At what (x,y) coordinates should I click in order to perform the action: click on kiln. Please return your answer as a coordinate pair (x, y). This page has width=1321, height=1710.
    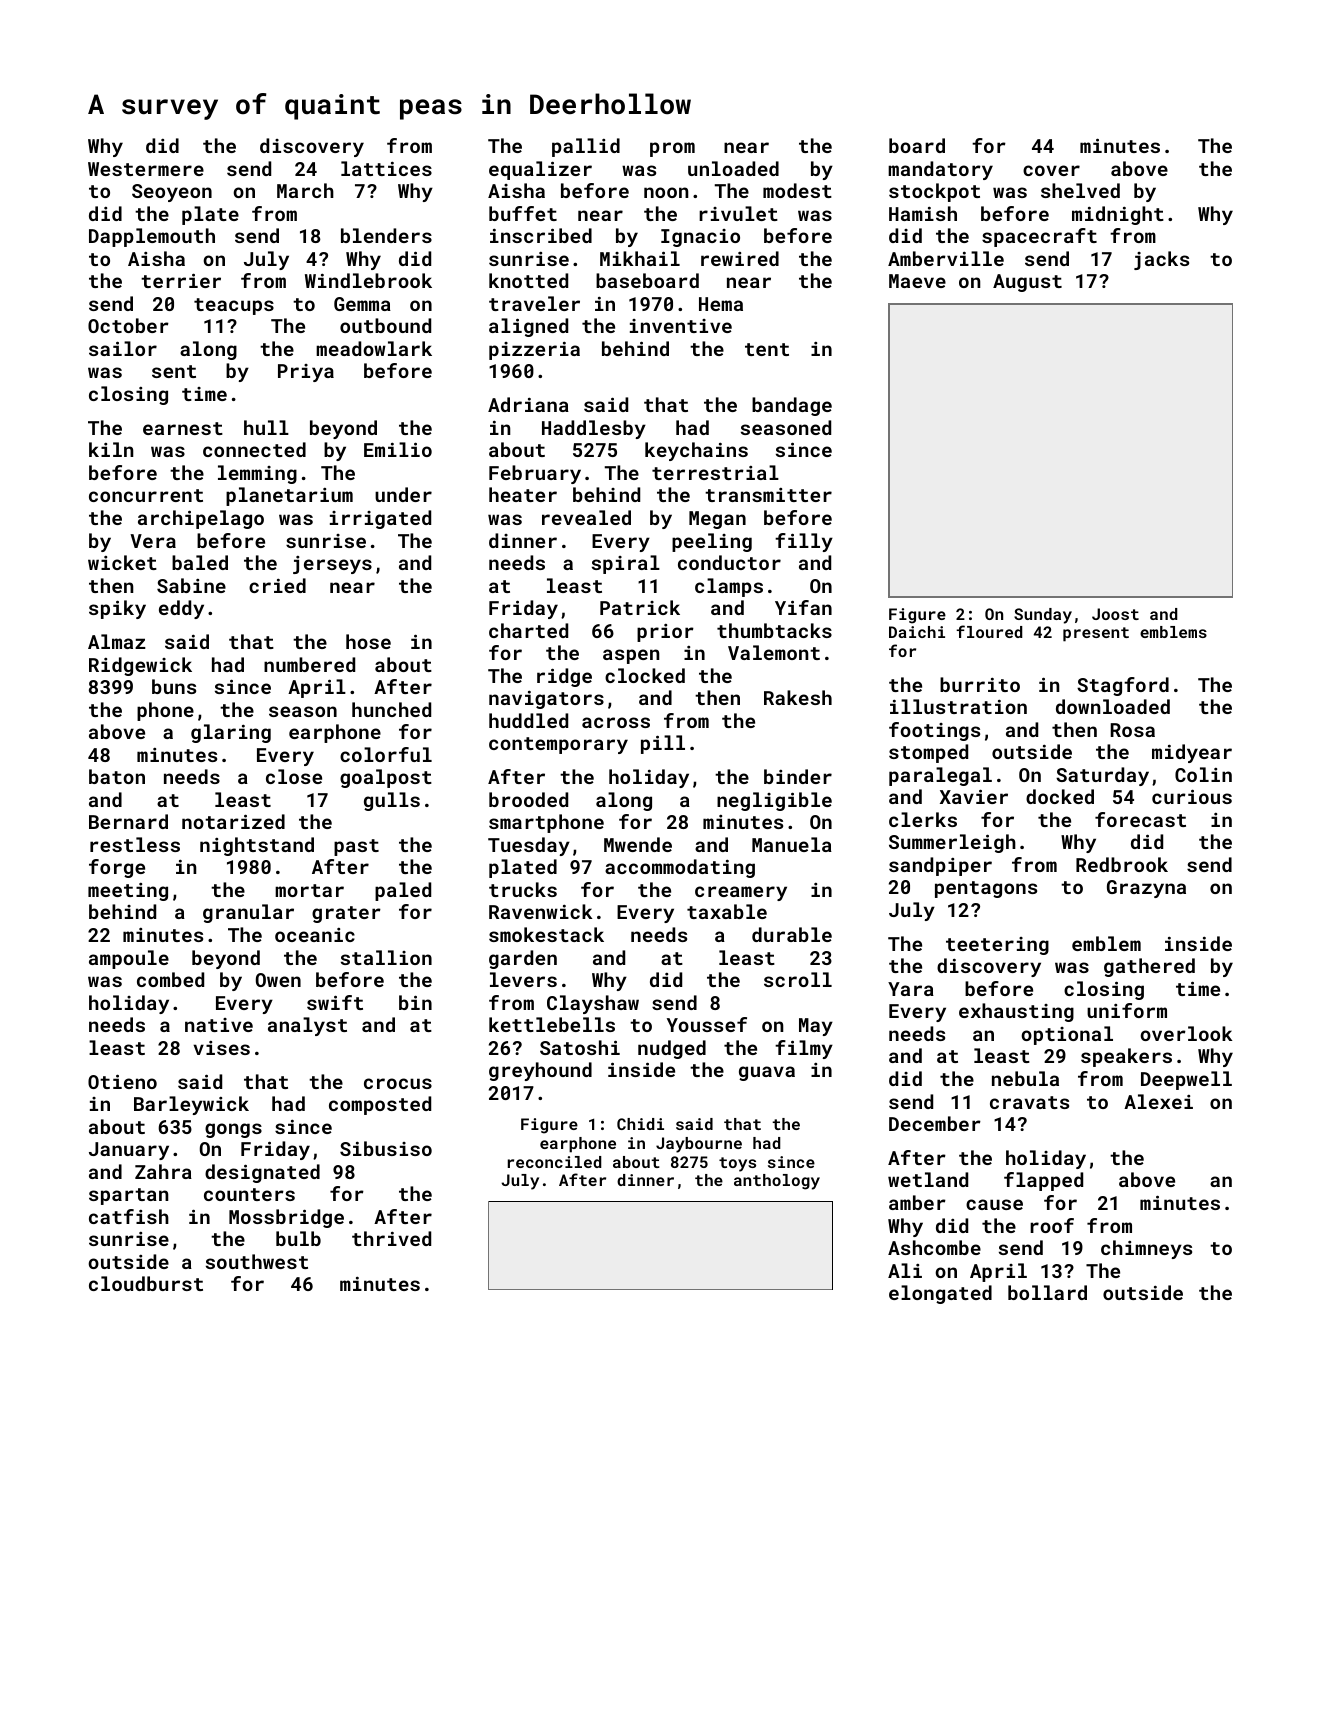
    Looking at the image, I should click on (111, 449).
